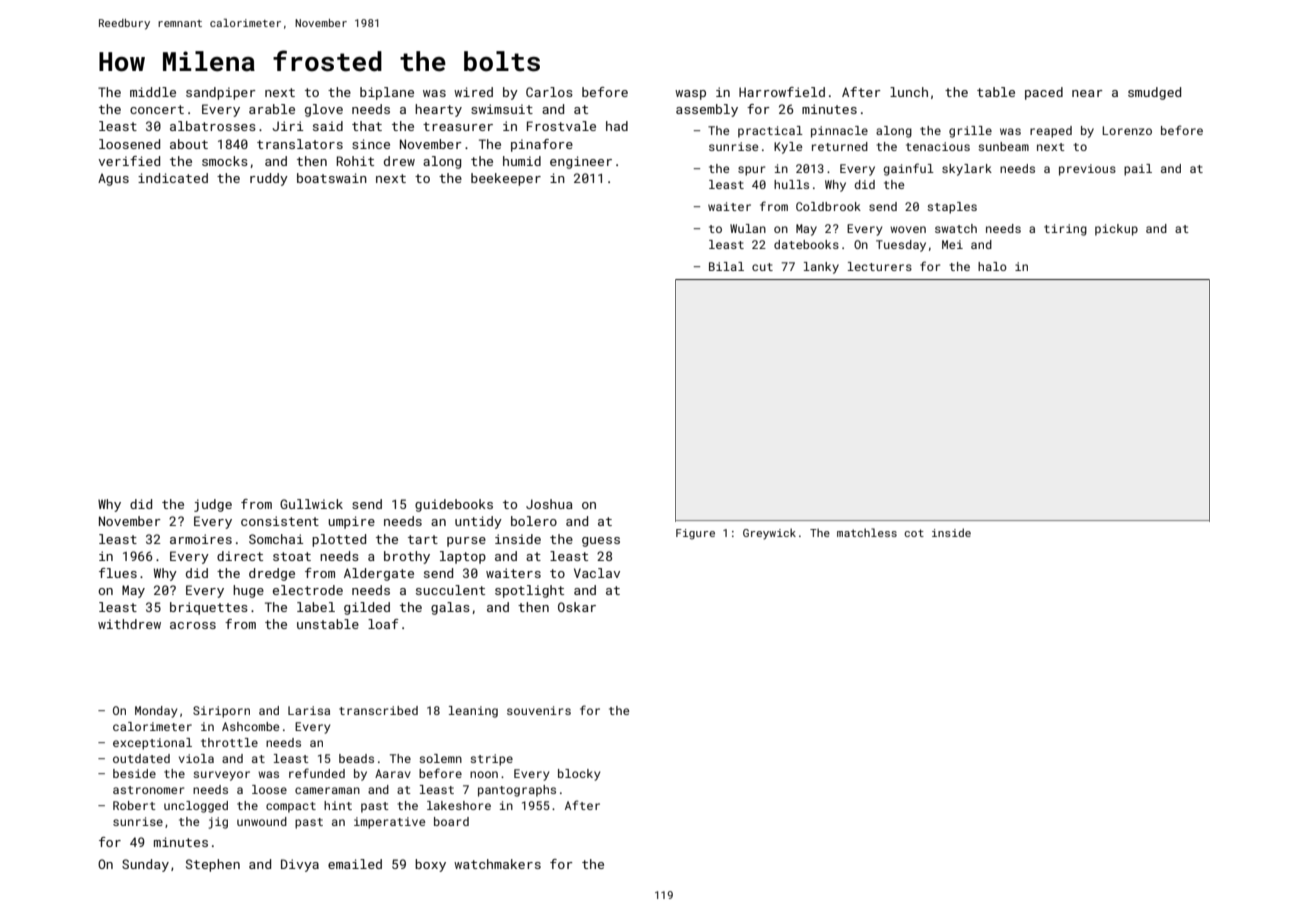 This screenshot has height=924, width=1308. I want to click on wasp, so click(690, 95).
